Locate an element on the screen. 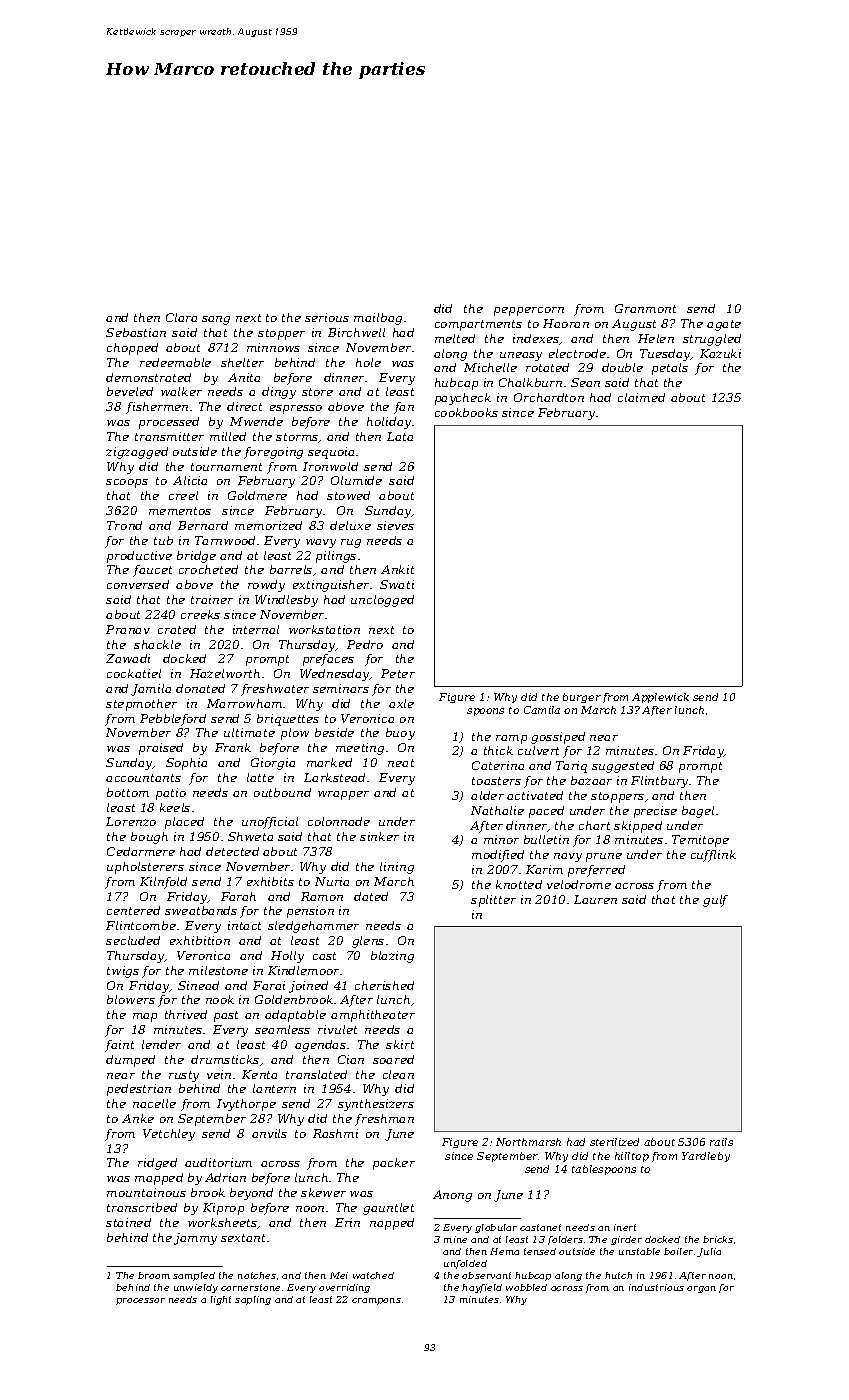  Pranav is located at coordinates (128, 629).
